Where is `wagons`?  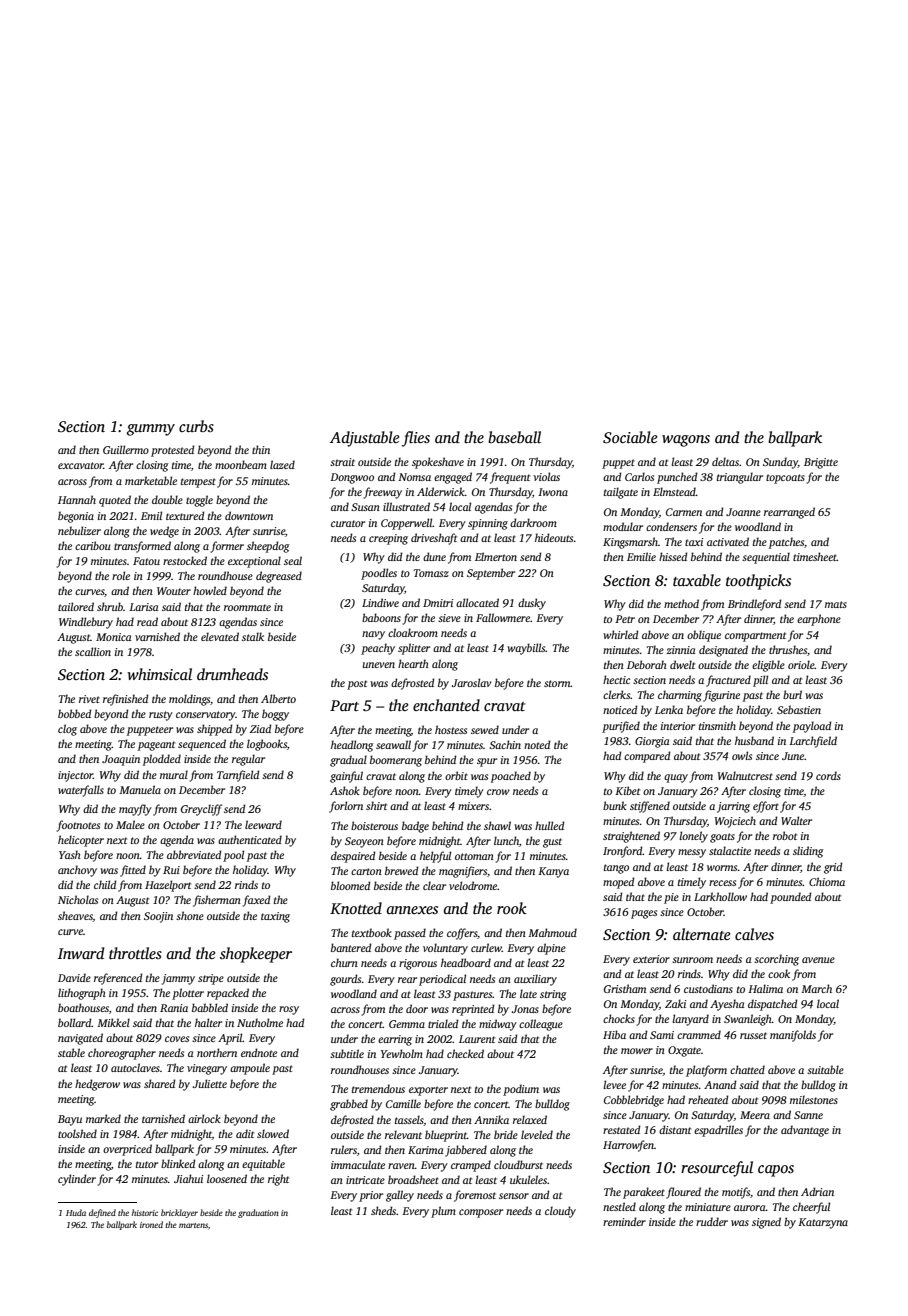
wagons is located at coordinates (686, 441).
